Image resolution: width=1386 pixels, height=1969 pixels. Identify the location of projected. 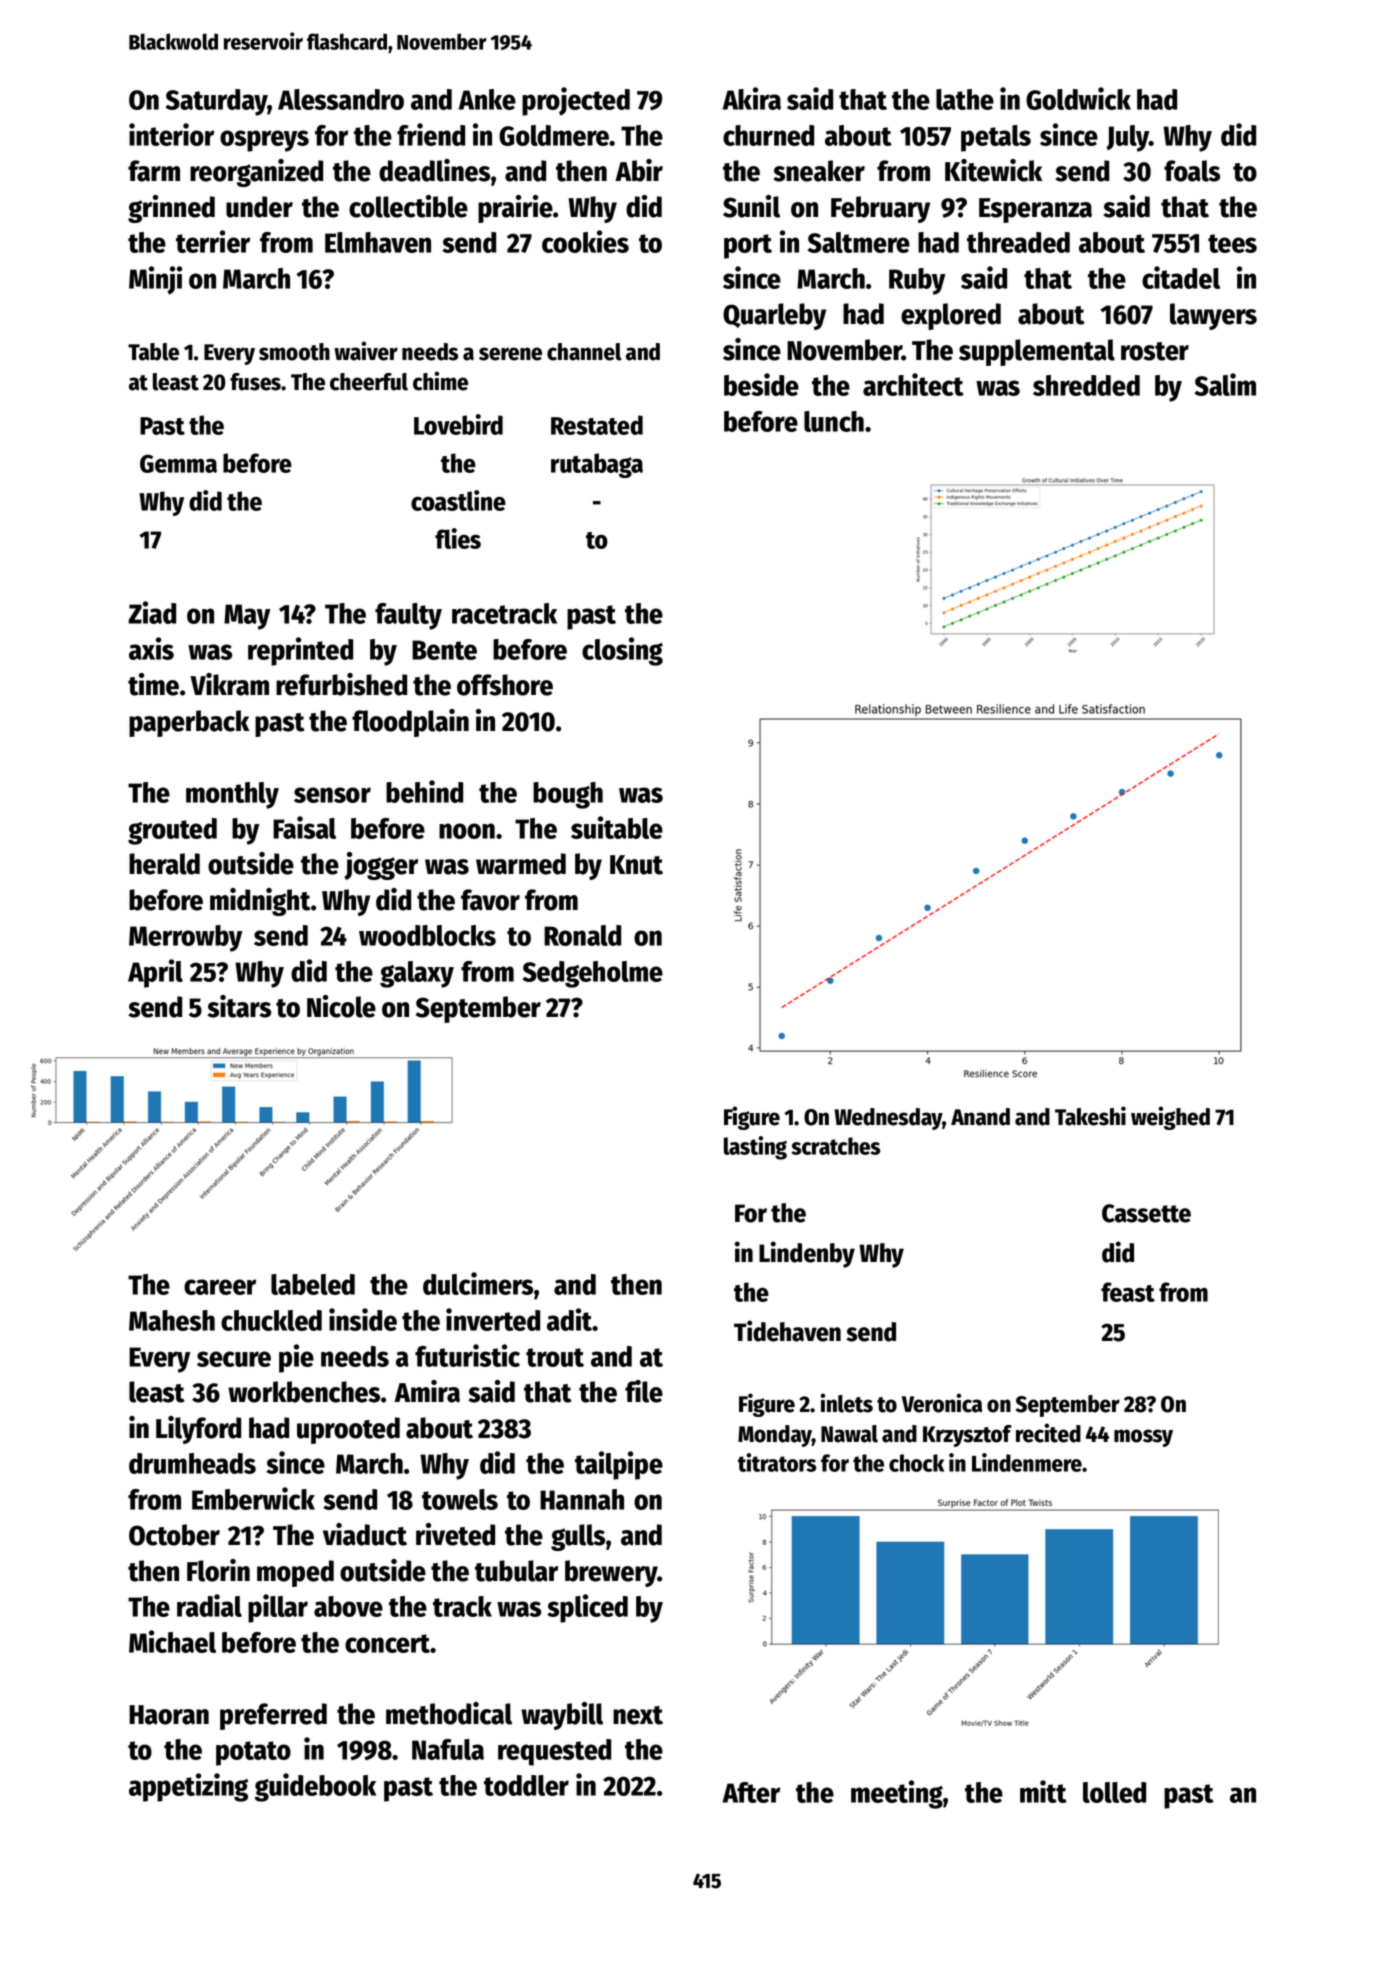
(576, 101).
